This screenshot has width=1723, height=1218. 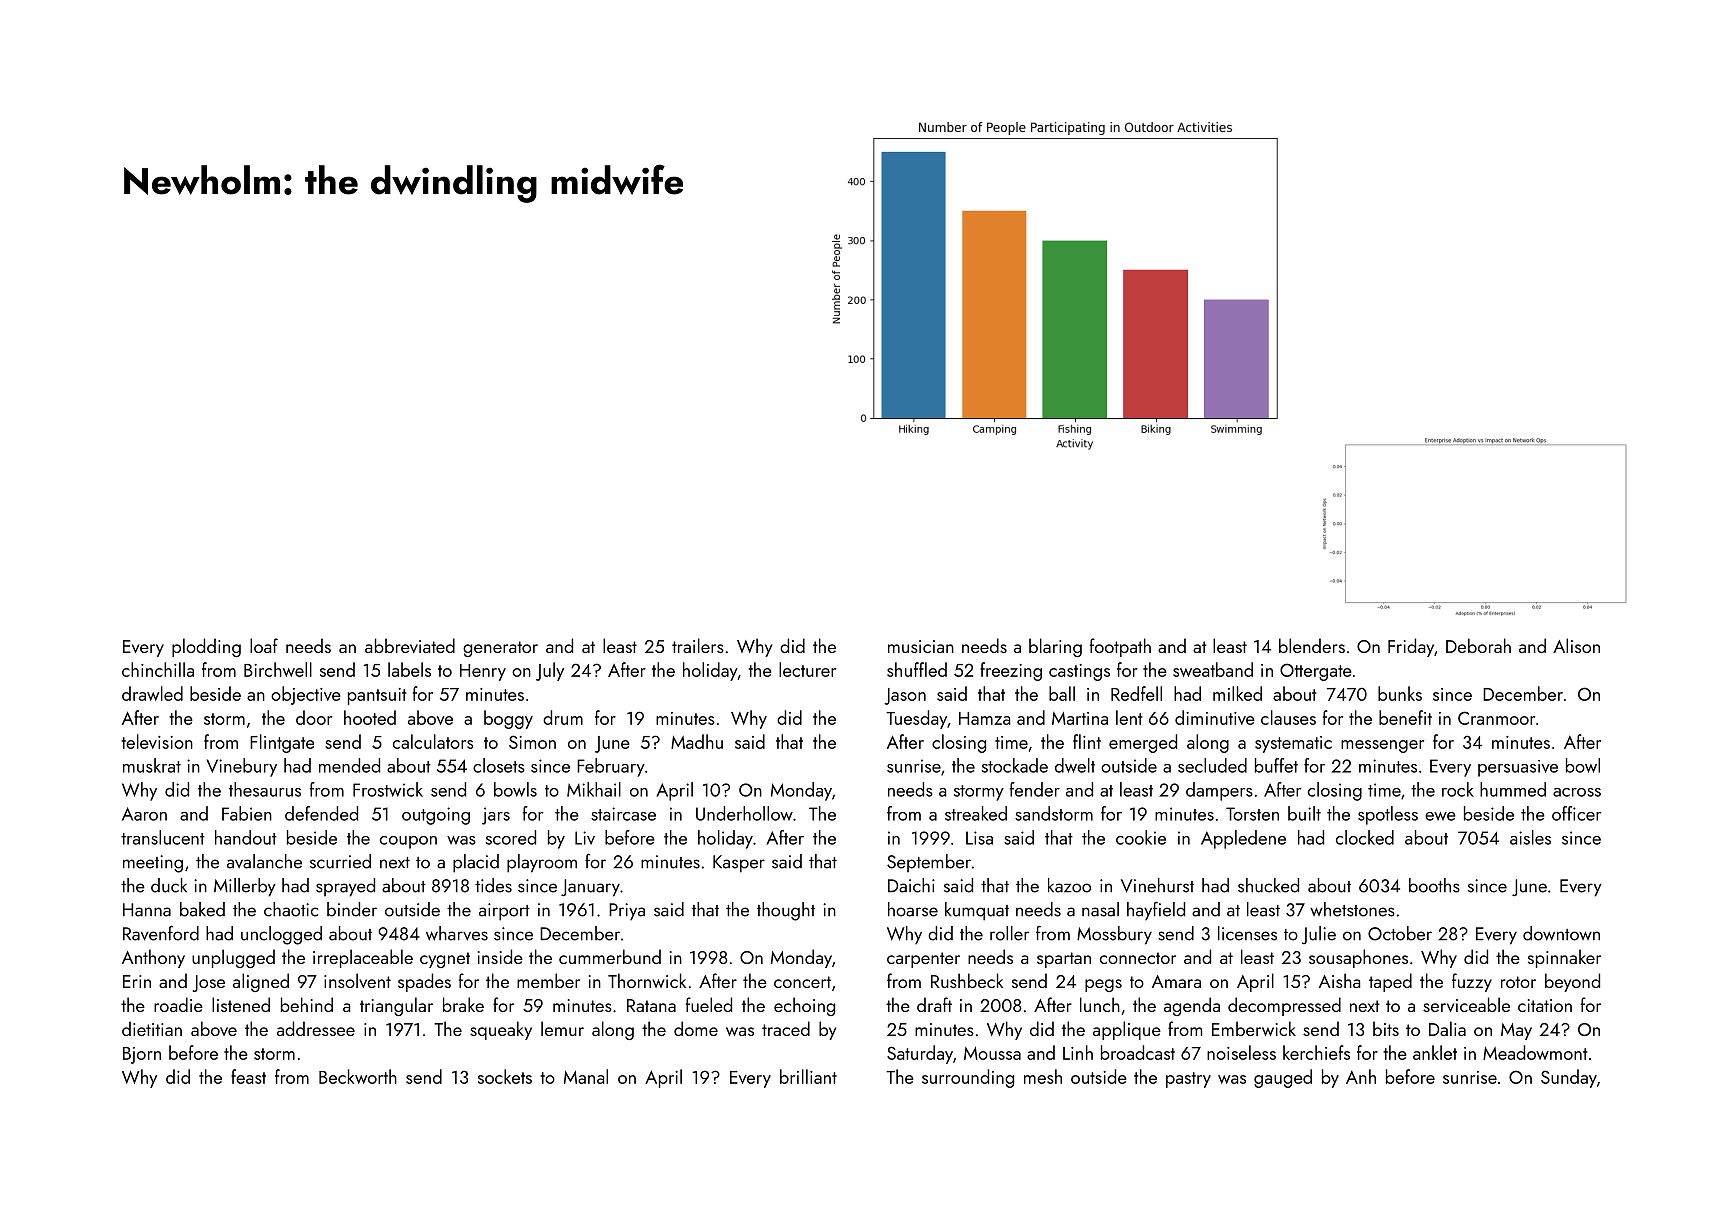 I want to click on cummerbund, so click(x=610, y=956).
